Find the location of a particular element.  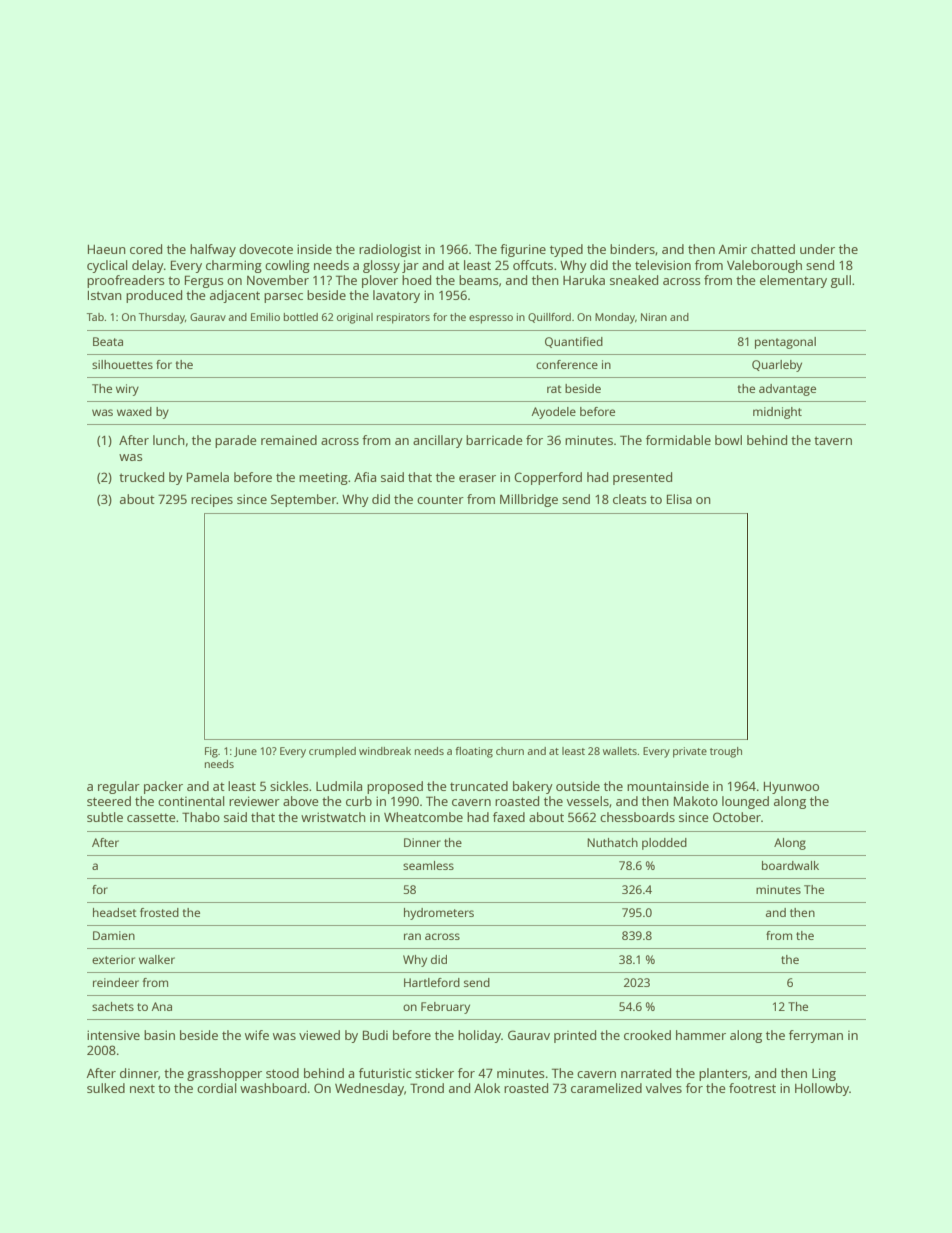

Millbridge is located at coordinates (529, 500).
